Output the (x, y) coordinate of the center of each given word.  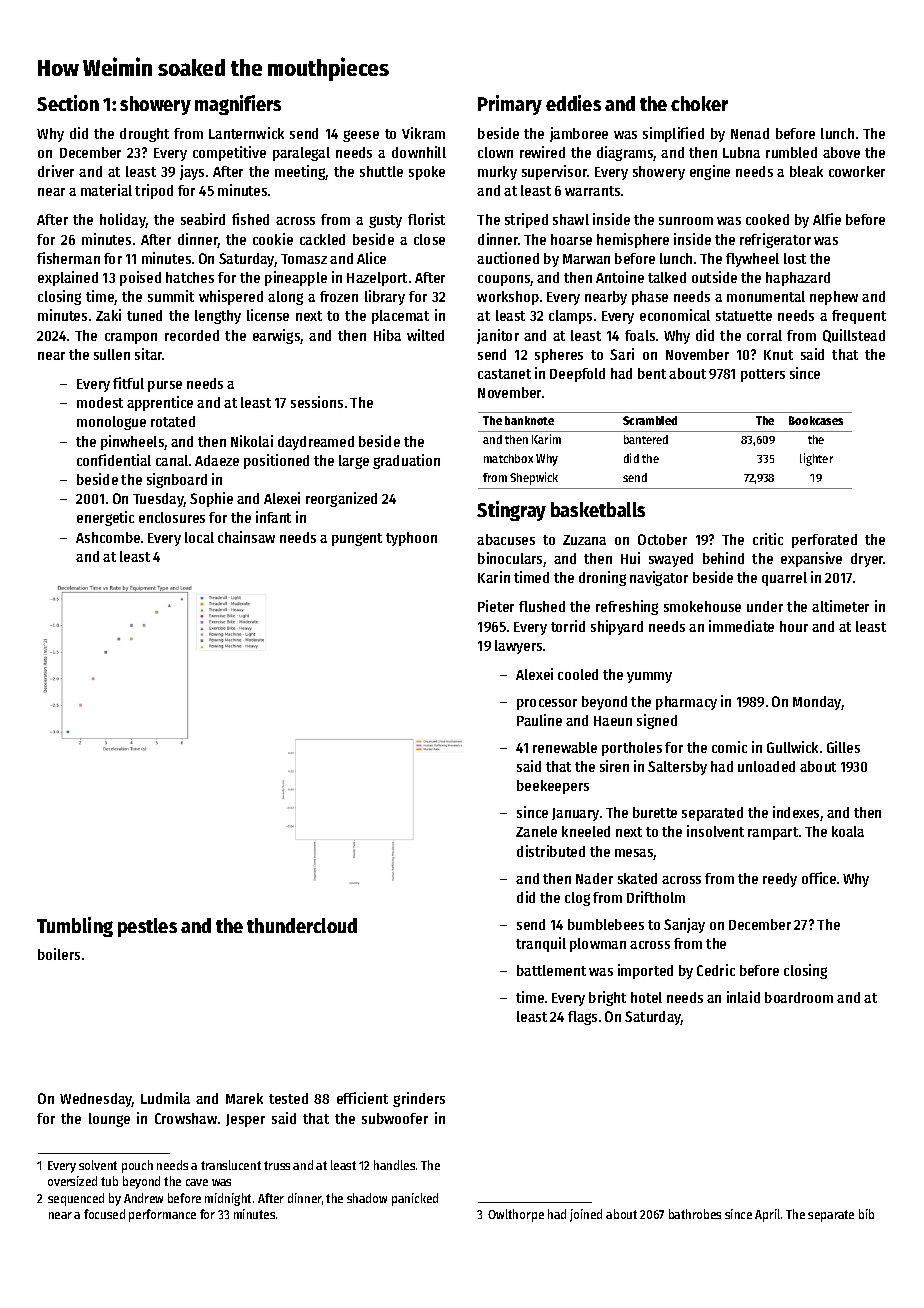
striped (526, 220)
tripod (154, 191)
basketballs (598, 509)
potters (763, 375)
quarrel (784, 579)
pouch (137, 1166)
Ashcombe (108, 537)
